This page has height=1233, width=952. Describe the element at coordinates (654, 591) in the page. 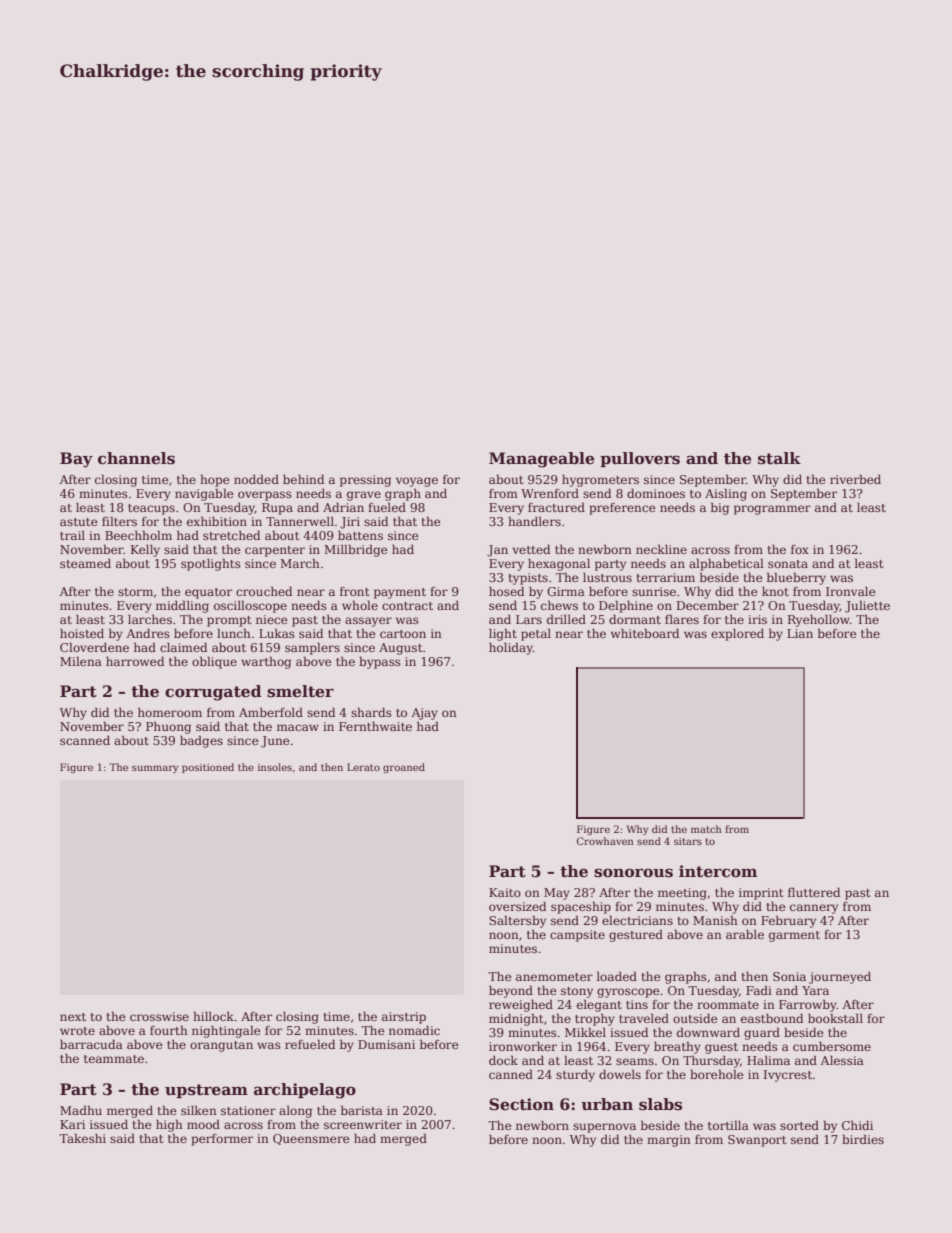

I see `sunrise` at that location.
